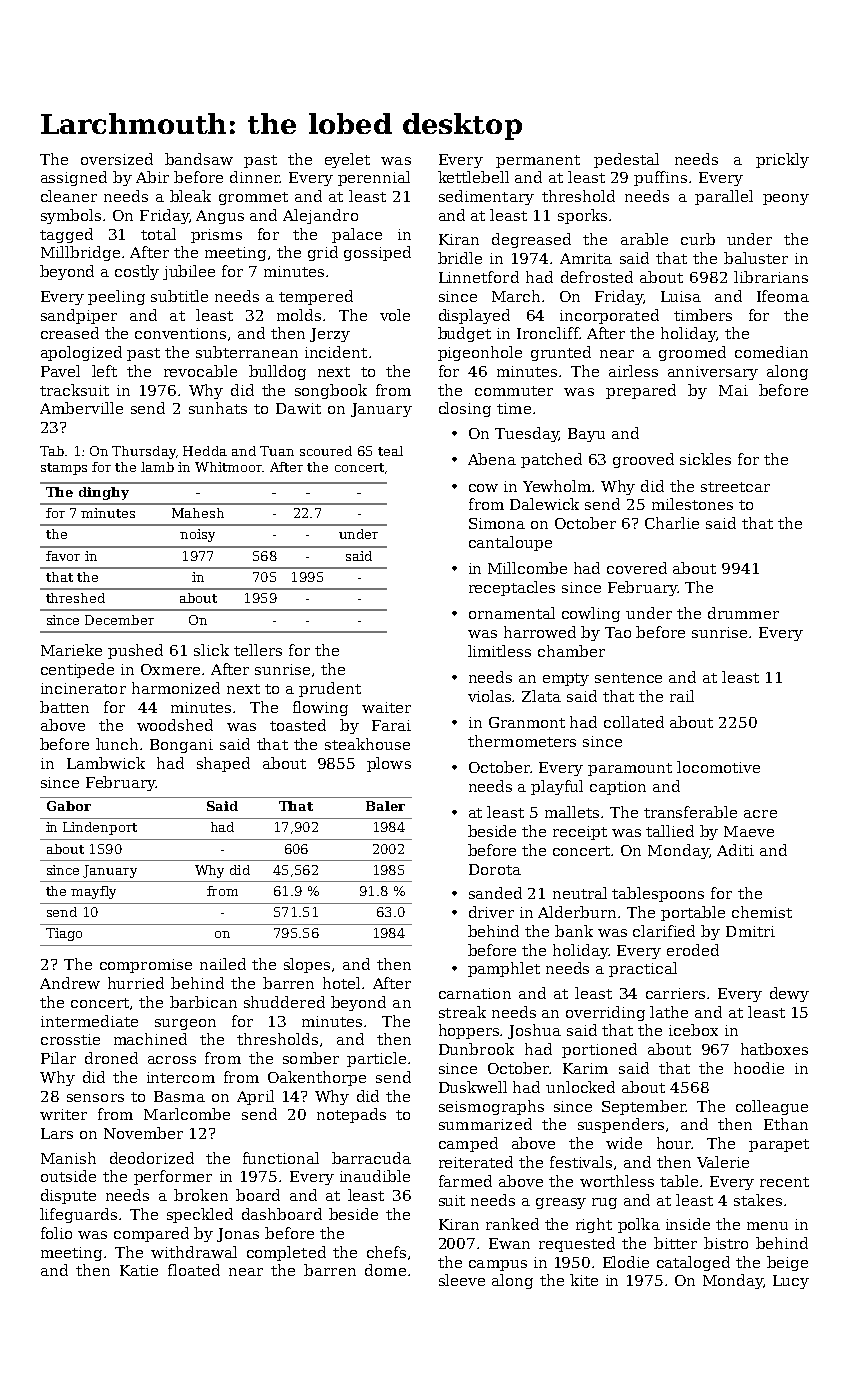  What do you see at coordinates (783, 296) in the image?
I see `Ifeoma` at bounding box center [783, 296].
